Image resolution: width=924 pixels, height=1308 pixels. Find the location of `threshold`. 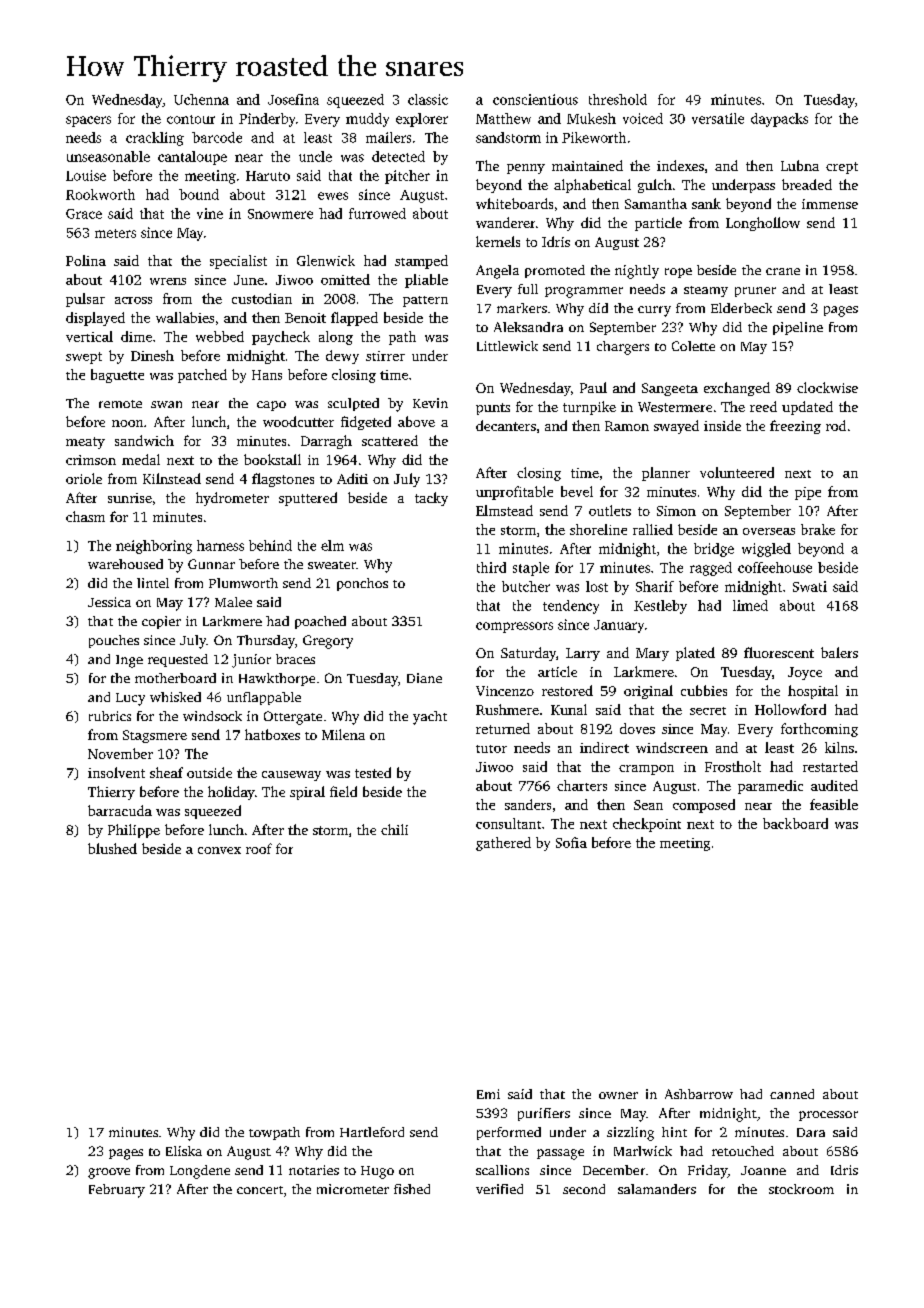

threshold is located at coordinates (618, 99).
